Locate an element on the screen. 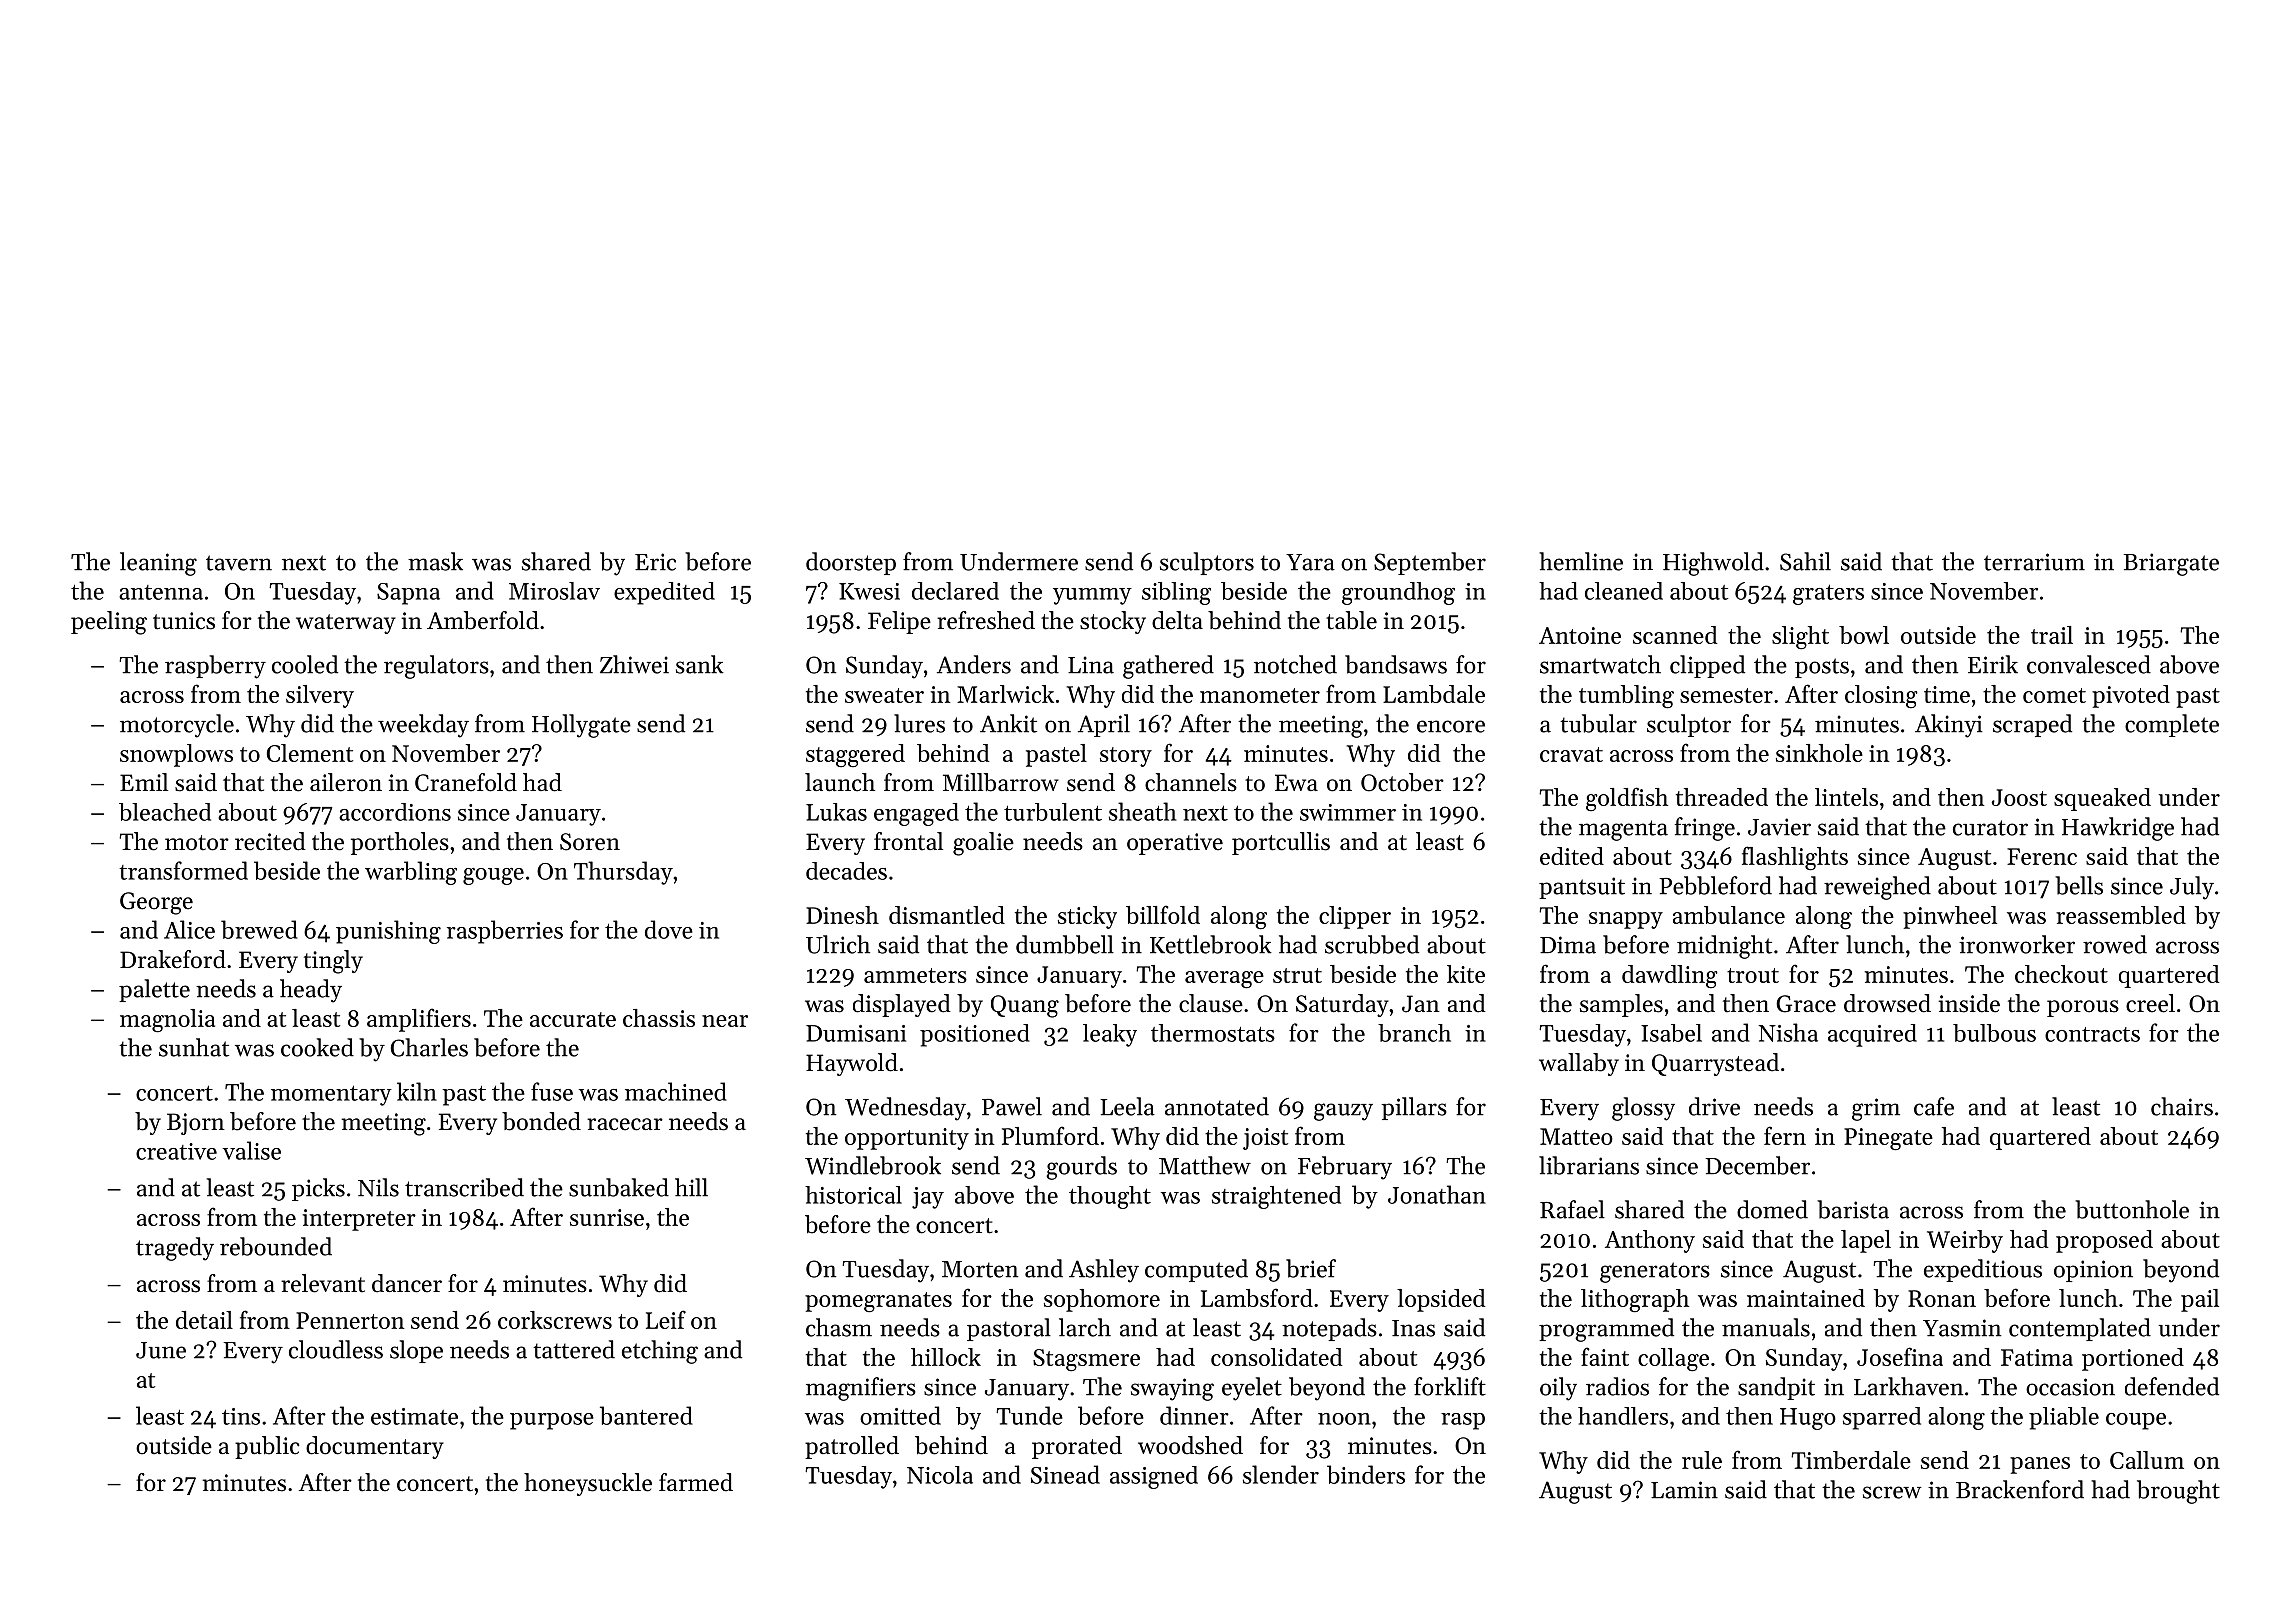 The height and width of the screenshot is (1620, 2291). punishing is located at coordinates (388, 932).
